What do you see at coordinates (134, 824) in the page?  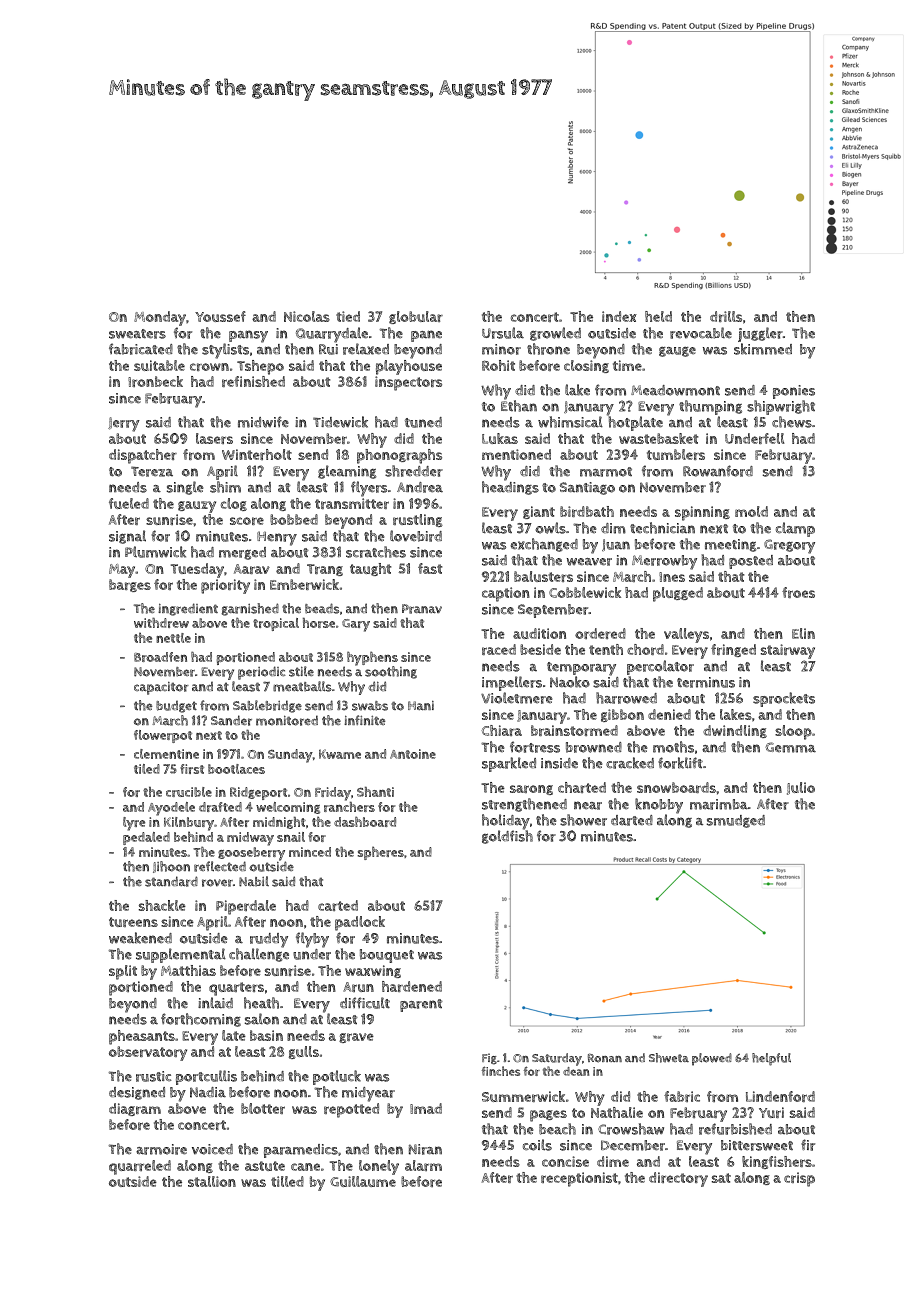 I see `lyre` at bounding box center [134, 824].
